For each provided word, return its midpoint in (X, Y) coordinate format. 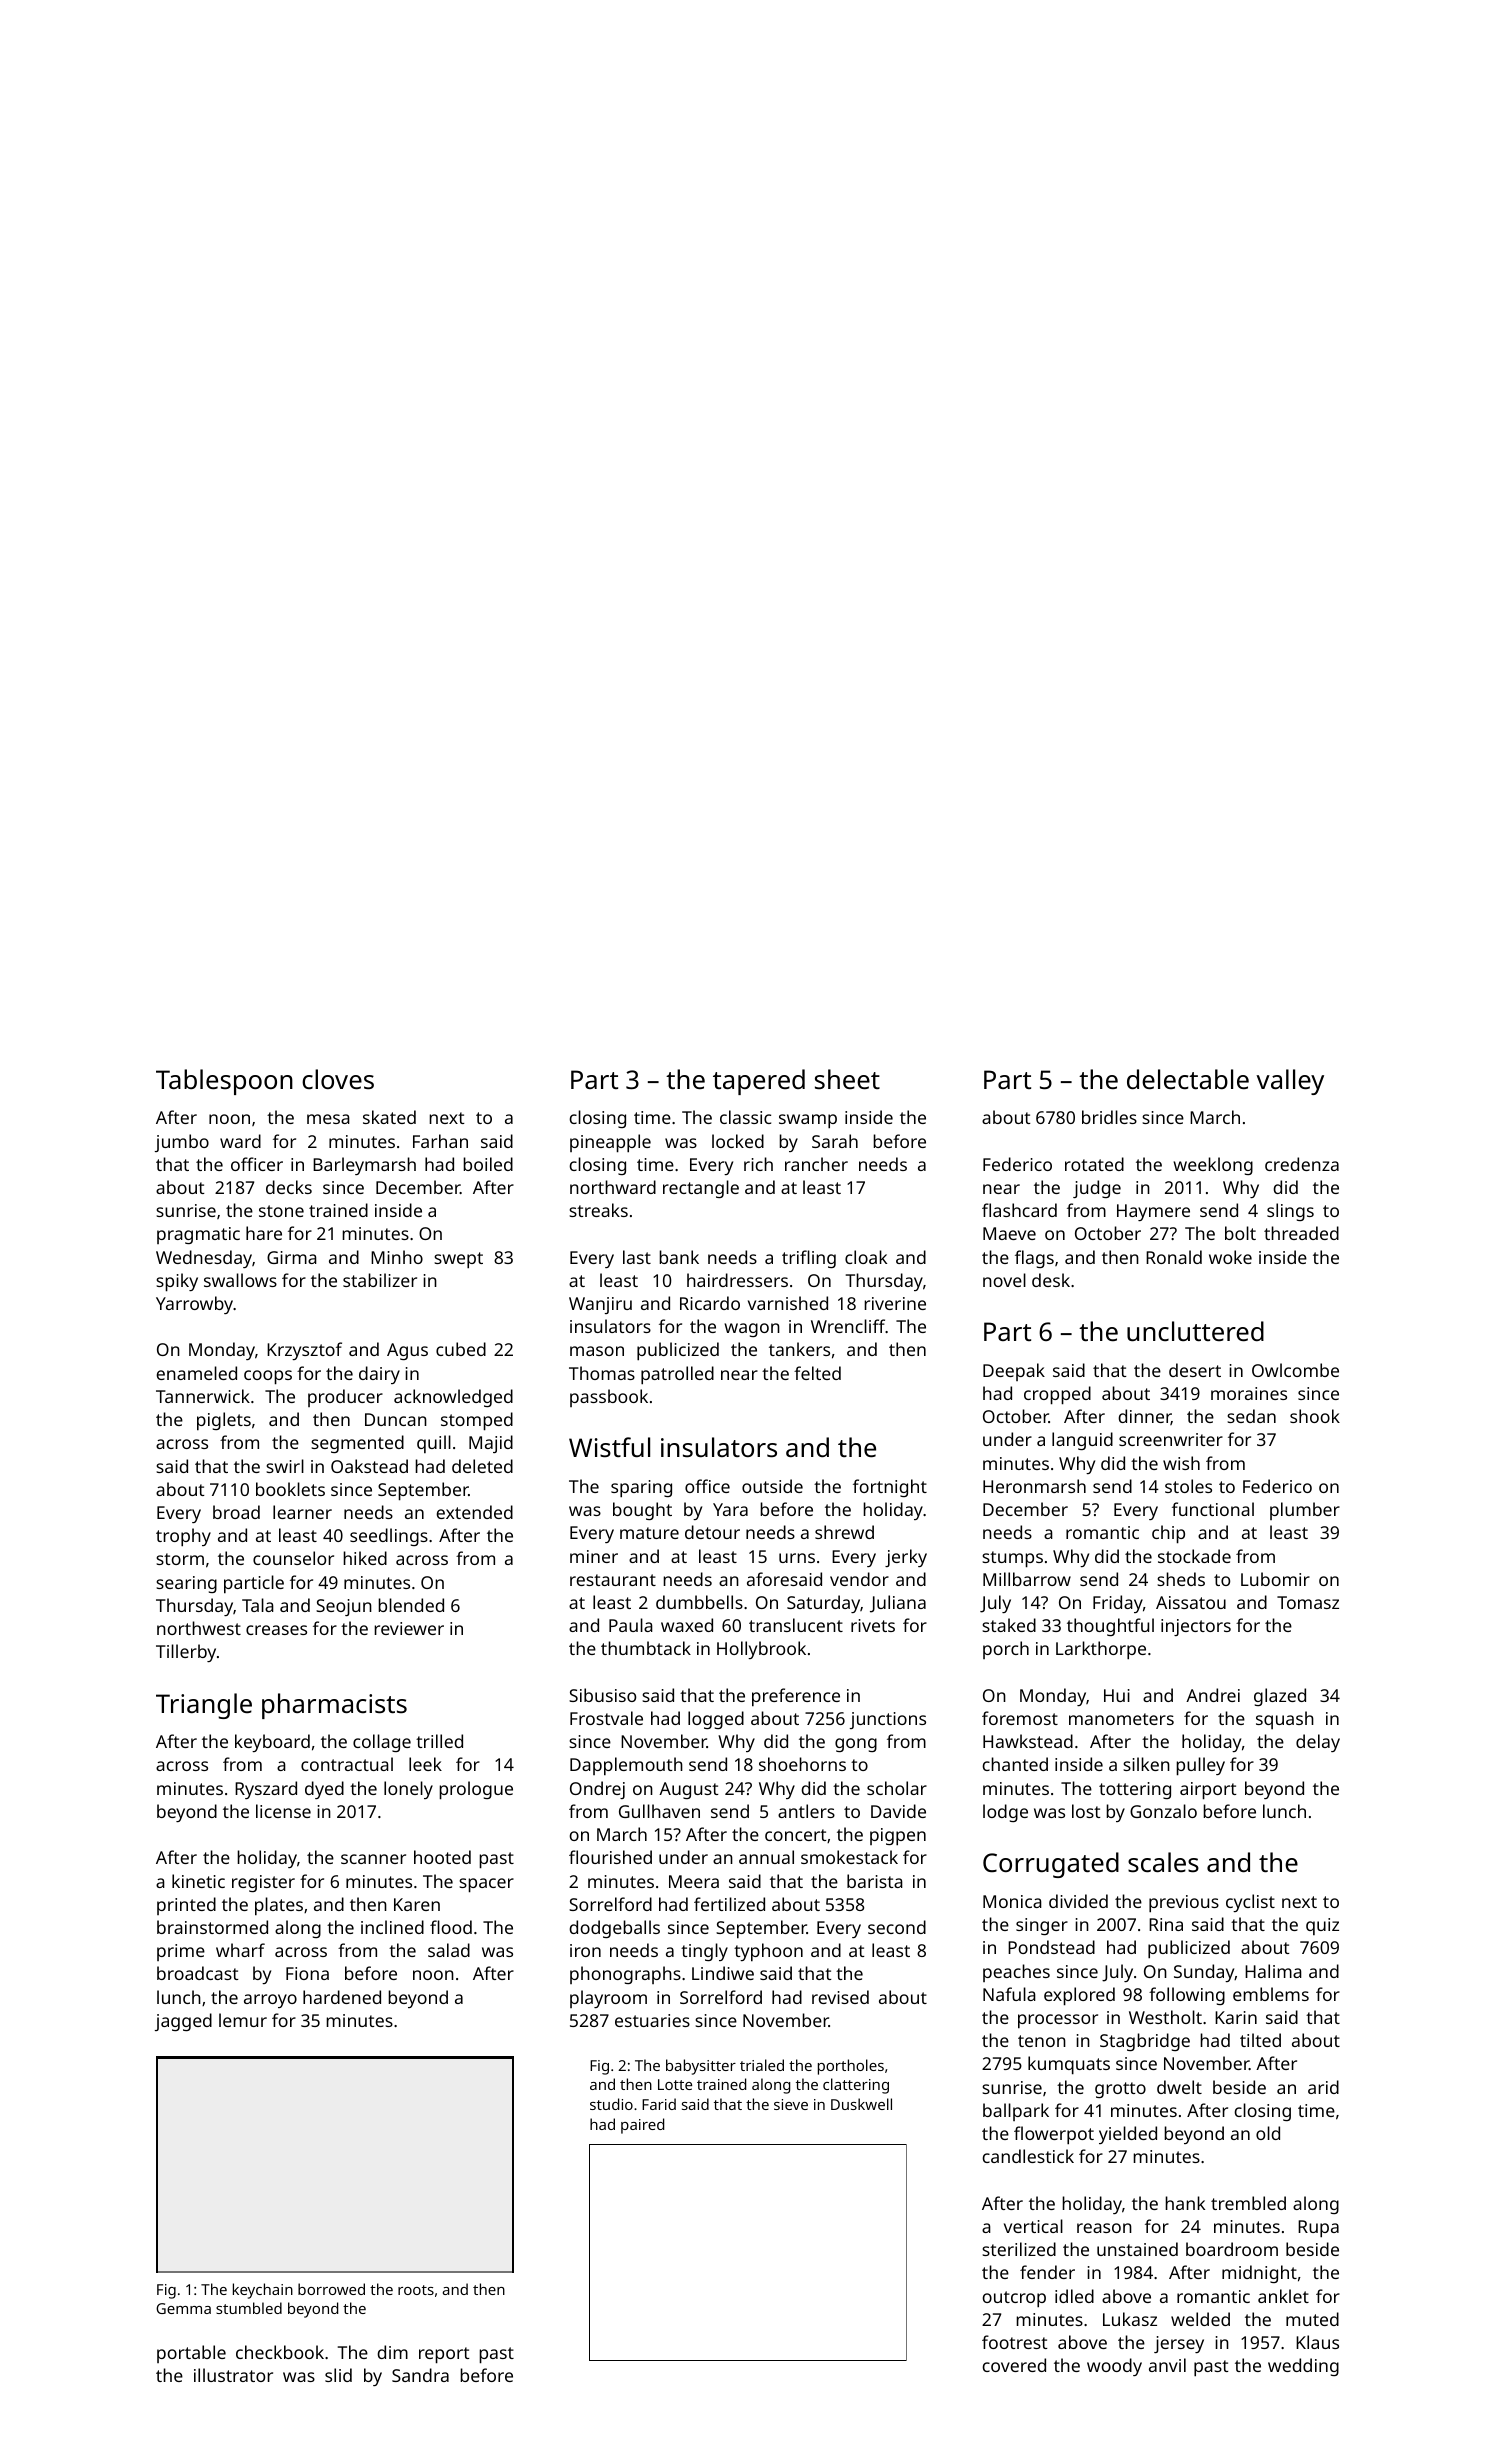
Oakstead (369, 1466)
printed (186, 1906)
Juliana (898, 1604)
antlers (806, 1811)
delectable (1188, 1079)
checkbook (280, 2352)
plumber (1305, 1511)
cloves (338, 1079)
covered (1014, 2365)
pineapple (610, 1143)
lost (1086, 1811)
